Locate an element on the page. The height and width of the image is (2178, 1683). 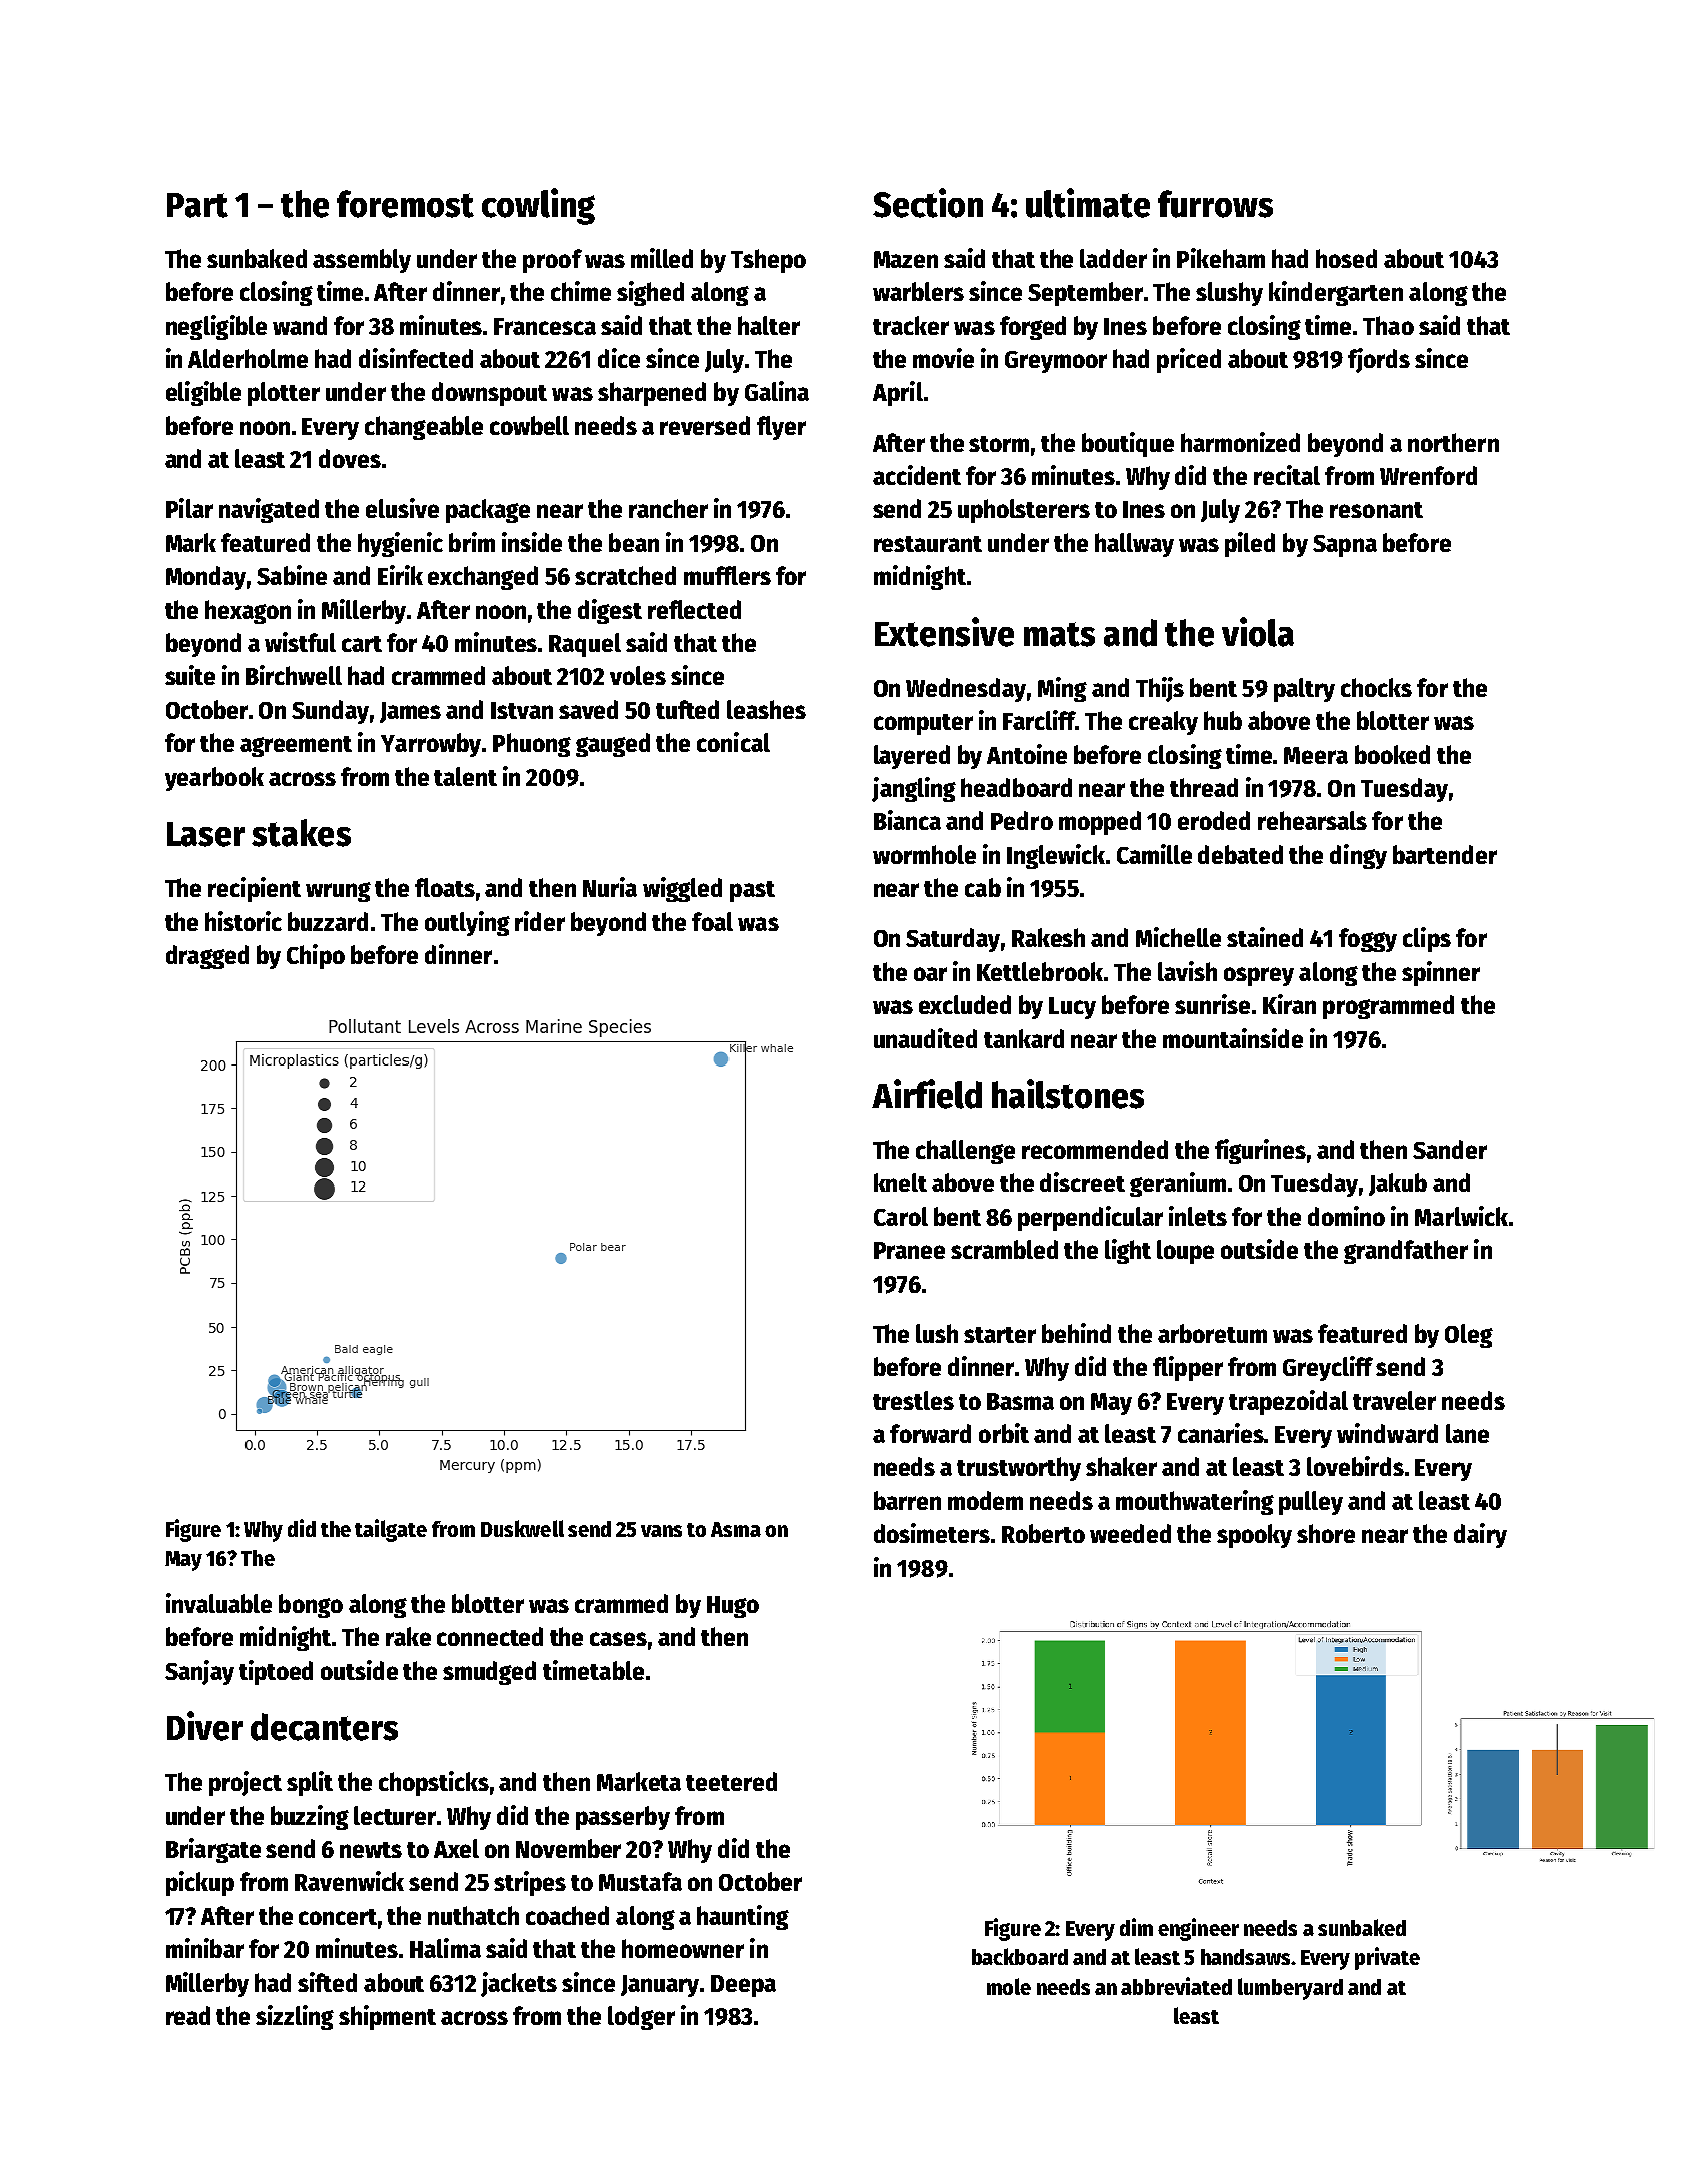
wrung is located at coordinates (338, 892).
